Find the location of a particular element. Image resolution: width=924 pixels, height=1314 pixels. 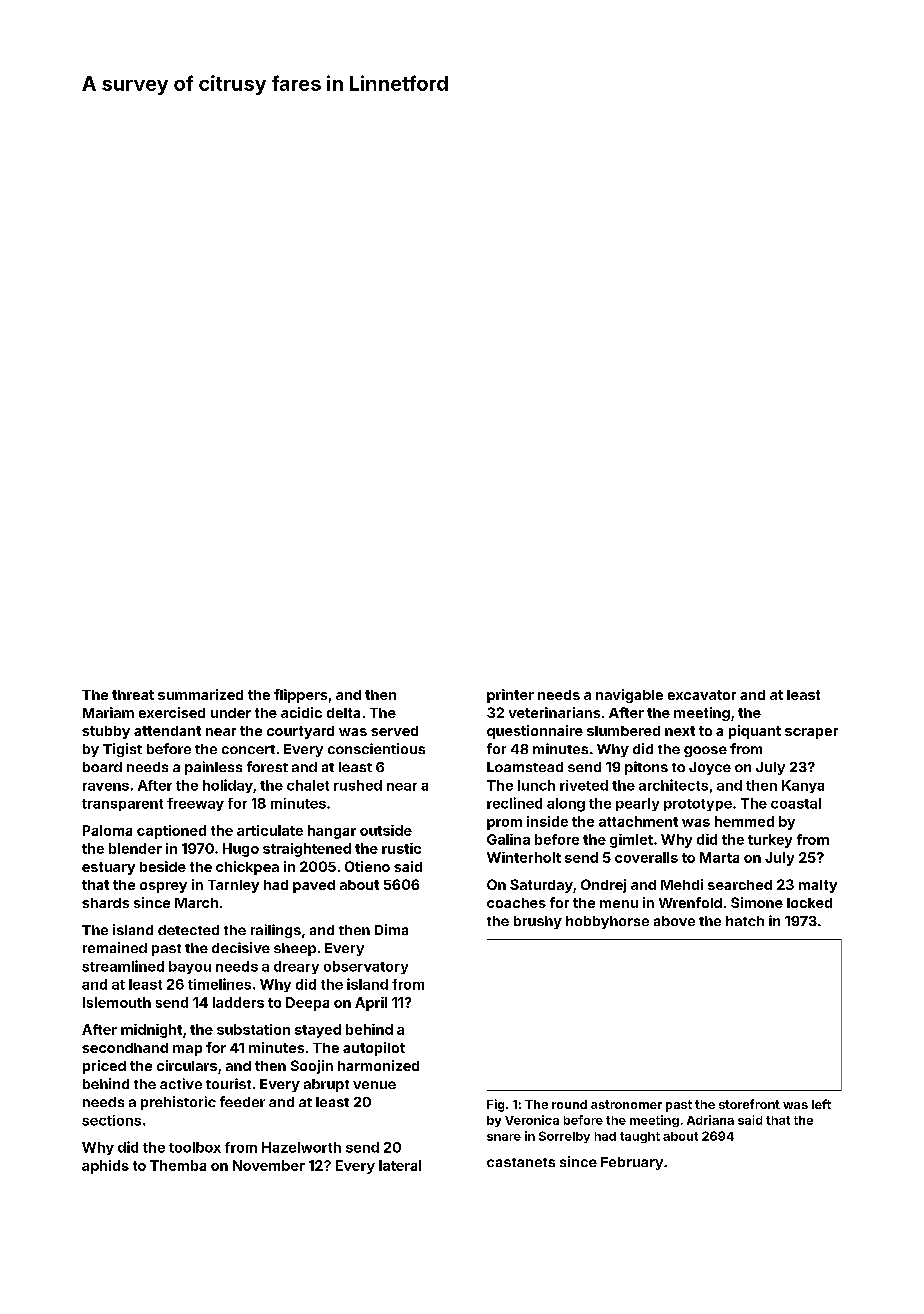

flippers is located at coordinates (300, 696).
